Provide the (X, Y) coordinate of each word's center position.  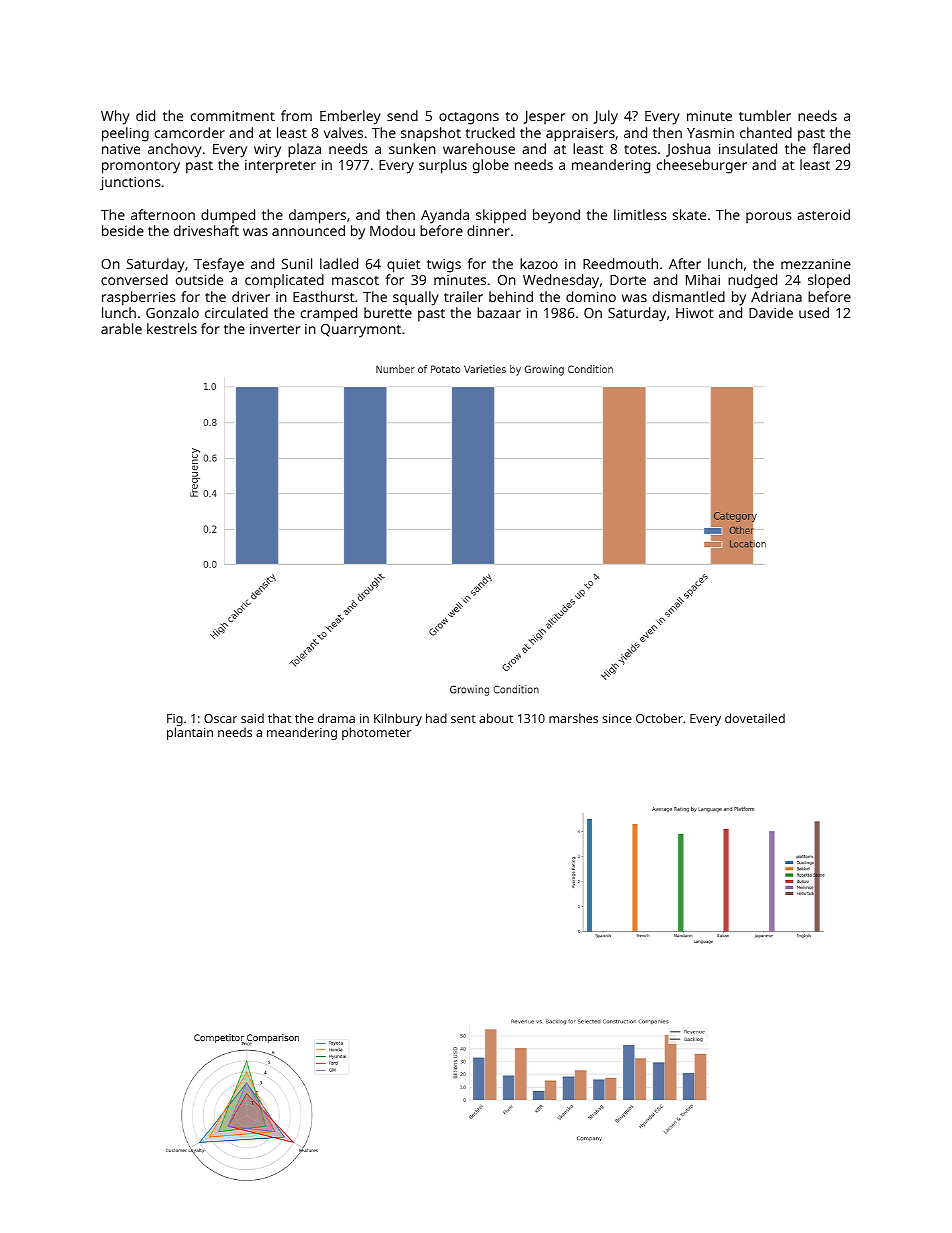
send (402, 115)
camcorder (190, 132)
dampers (317, 216)
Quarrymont (361, 331)
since (617, 718)
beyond (556, 216)
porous (769, 217)
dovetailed (755, 718)
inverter (275, 329)
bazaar (499, 312)
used (814, 312)
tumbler (765, 115)
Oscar (220, 718)
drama (336, 718)
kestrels (172, 328)
